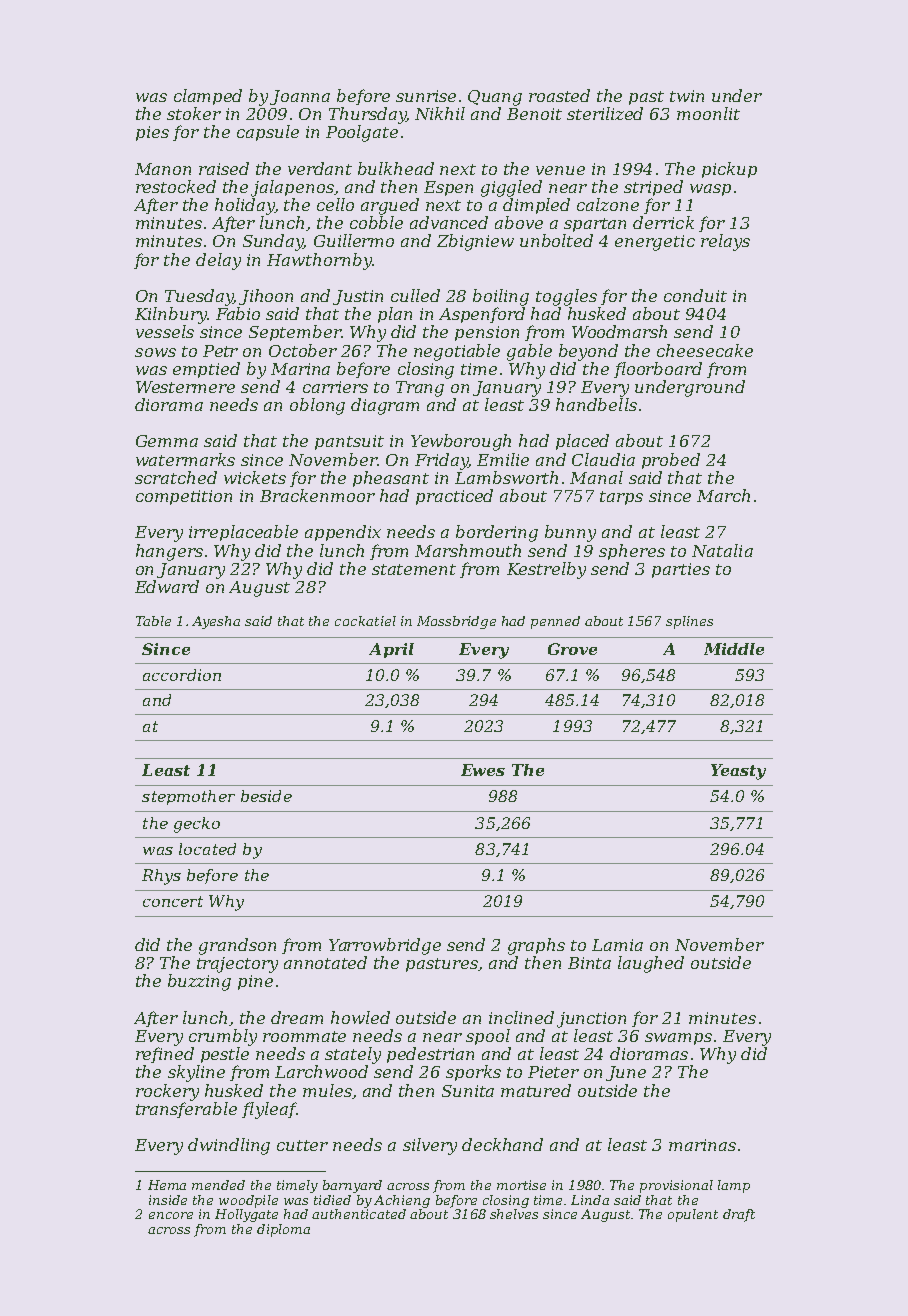  Describe the element at coordinates (353, 1055) in the image. I see `stately` at that location.
